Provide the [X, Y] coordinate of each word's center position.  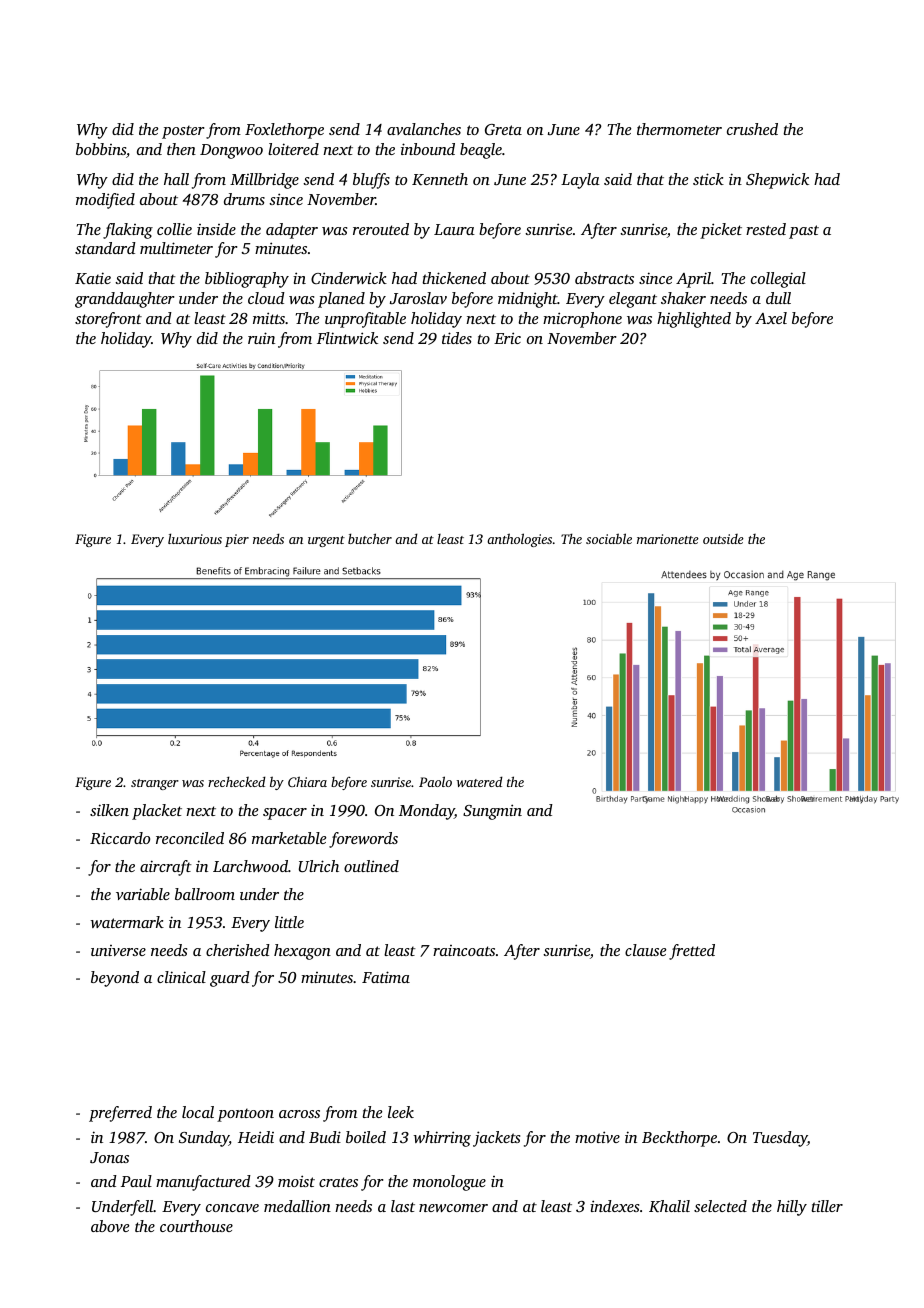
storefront [108, 320]
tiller [827, 1206]
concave [232, 1208]
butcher [370, 538]
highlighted [694, 320]
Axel [771, 318]
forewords [363, 840]
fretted [692, 952]
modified [105, 201]
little [289, 922]
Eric [507, 338]
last [403, 1206]
